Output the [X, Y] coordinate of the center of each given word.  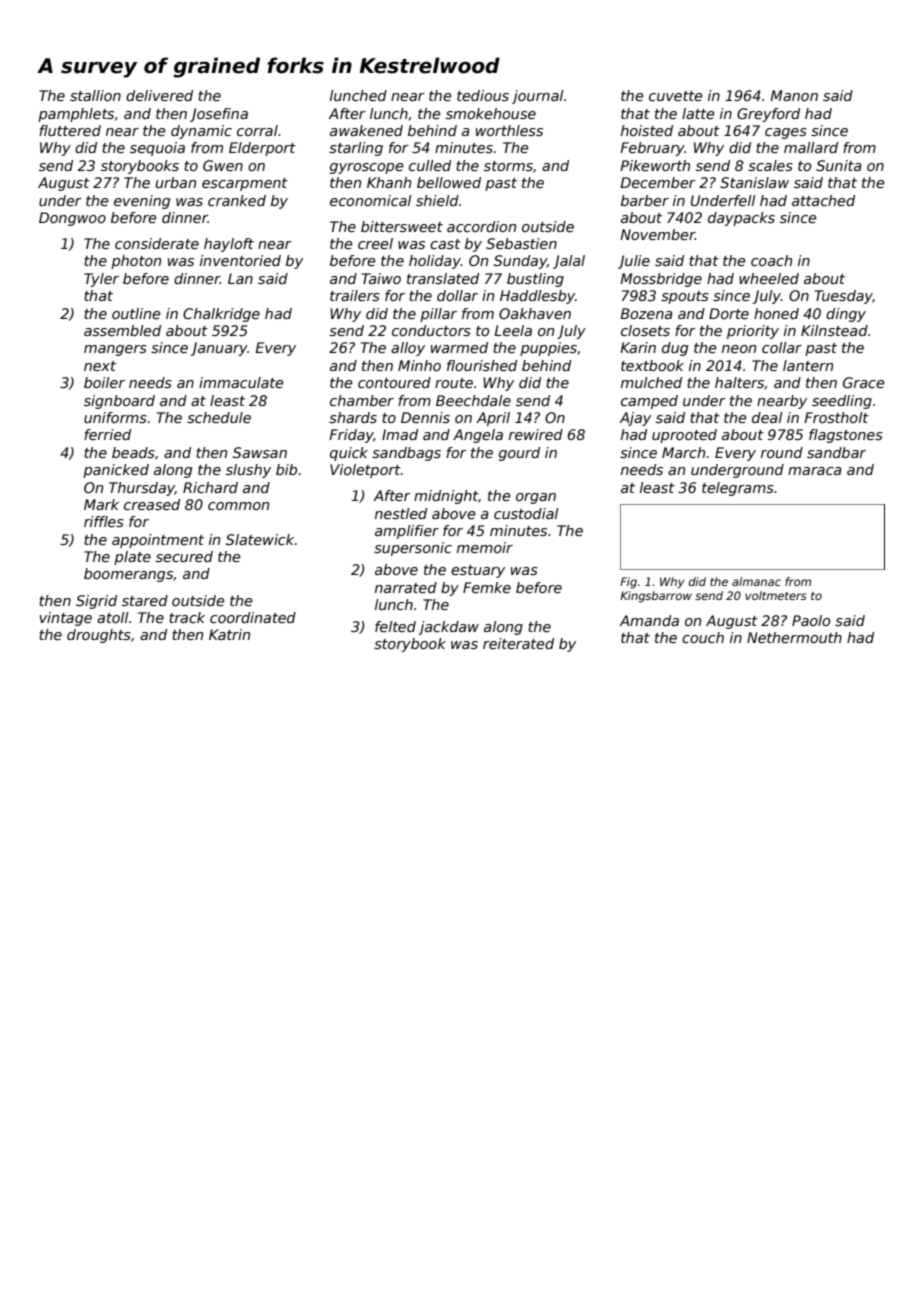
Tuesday [844, 297]
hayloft [229, 245]
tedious [483, 95]
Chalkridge [221, 315]
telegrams [738, 489]
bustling [535, 280]
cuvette [675, 96]
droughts [99, 636]
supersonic [413, 549]
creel [375, 243]
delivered [159, 95]
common [238, 506]
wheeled [769, 278]
